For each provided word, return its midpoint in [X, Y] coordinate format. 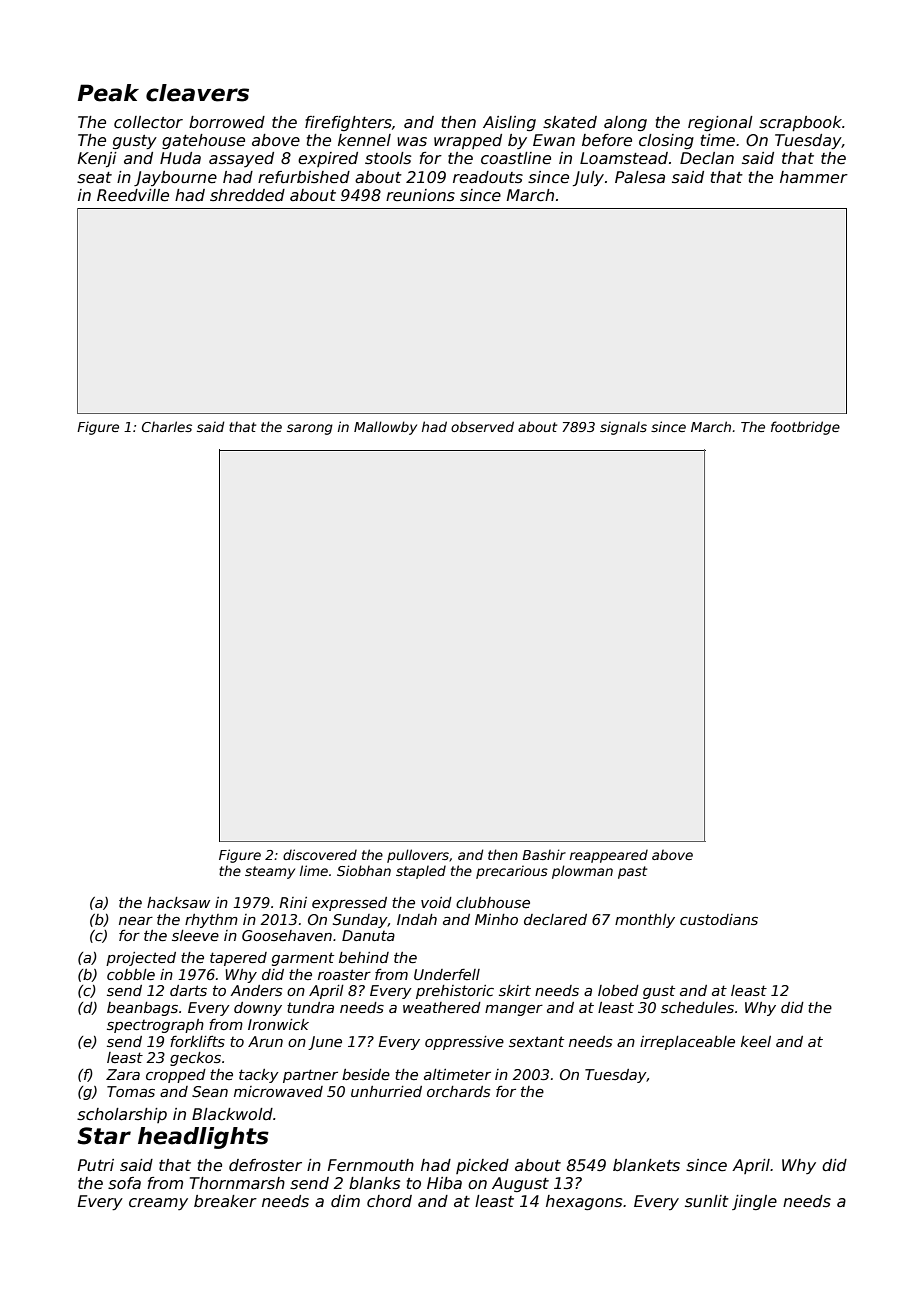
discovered [320, 854]
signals [623, 428]
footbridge [805, 428]
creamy [158, 1204]
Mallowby [385, 428]
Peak [108, 93]
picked [482, 1166]
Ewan [554, 140]
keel [756, 1041]
